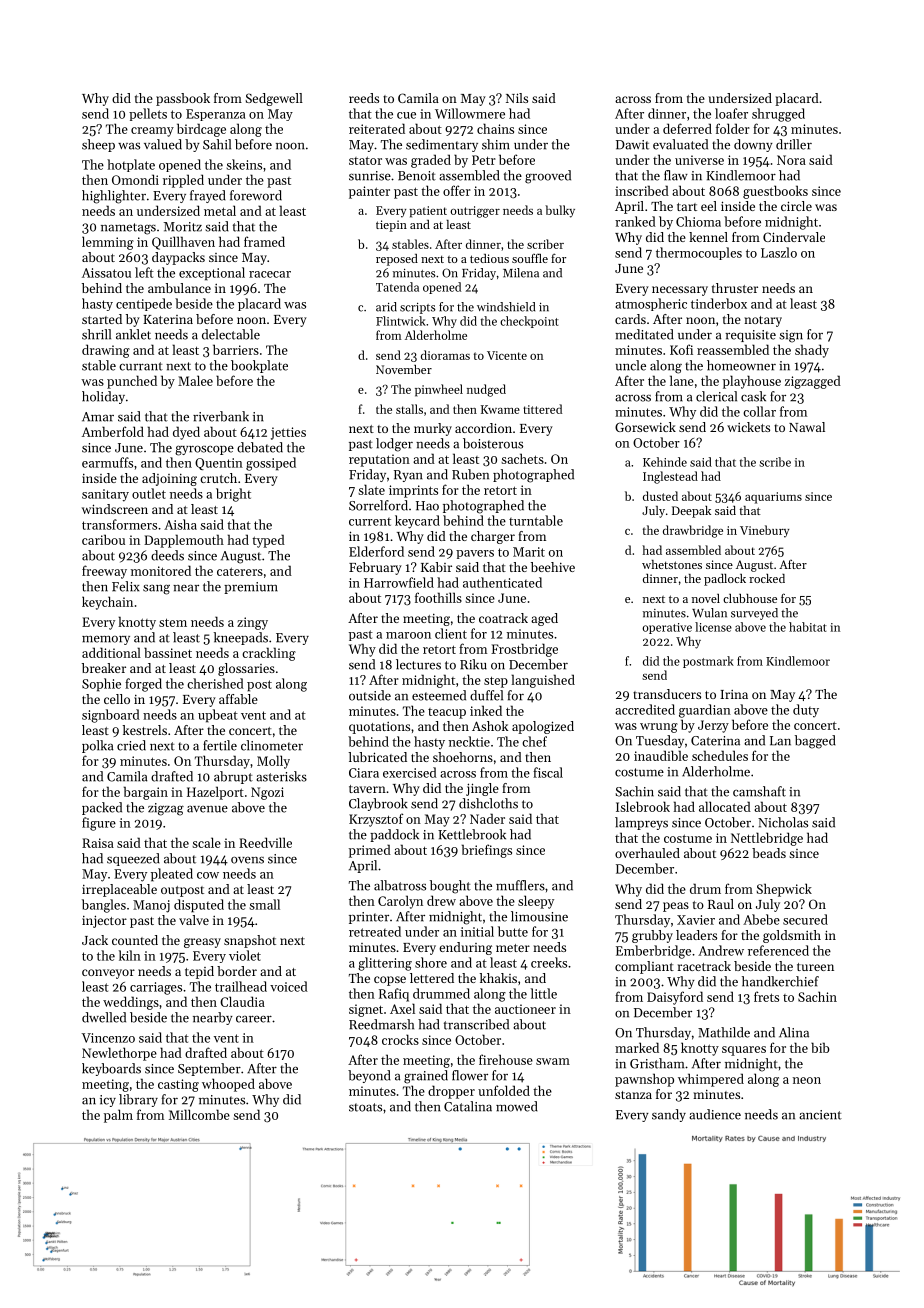  Describe the element at coordinates (735, 288) in the page. I see `thruster` at that location.
